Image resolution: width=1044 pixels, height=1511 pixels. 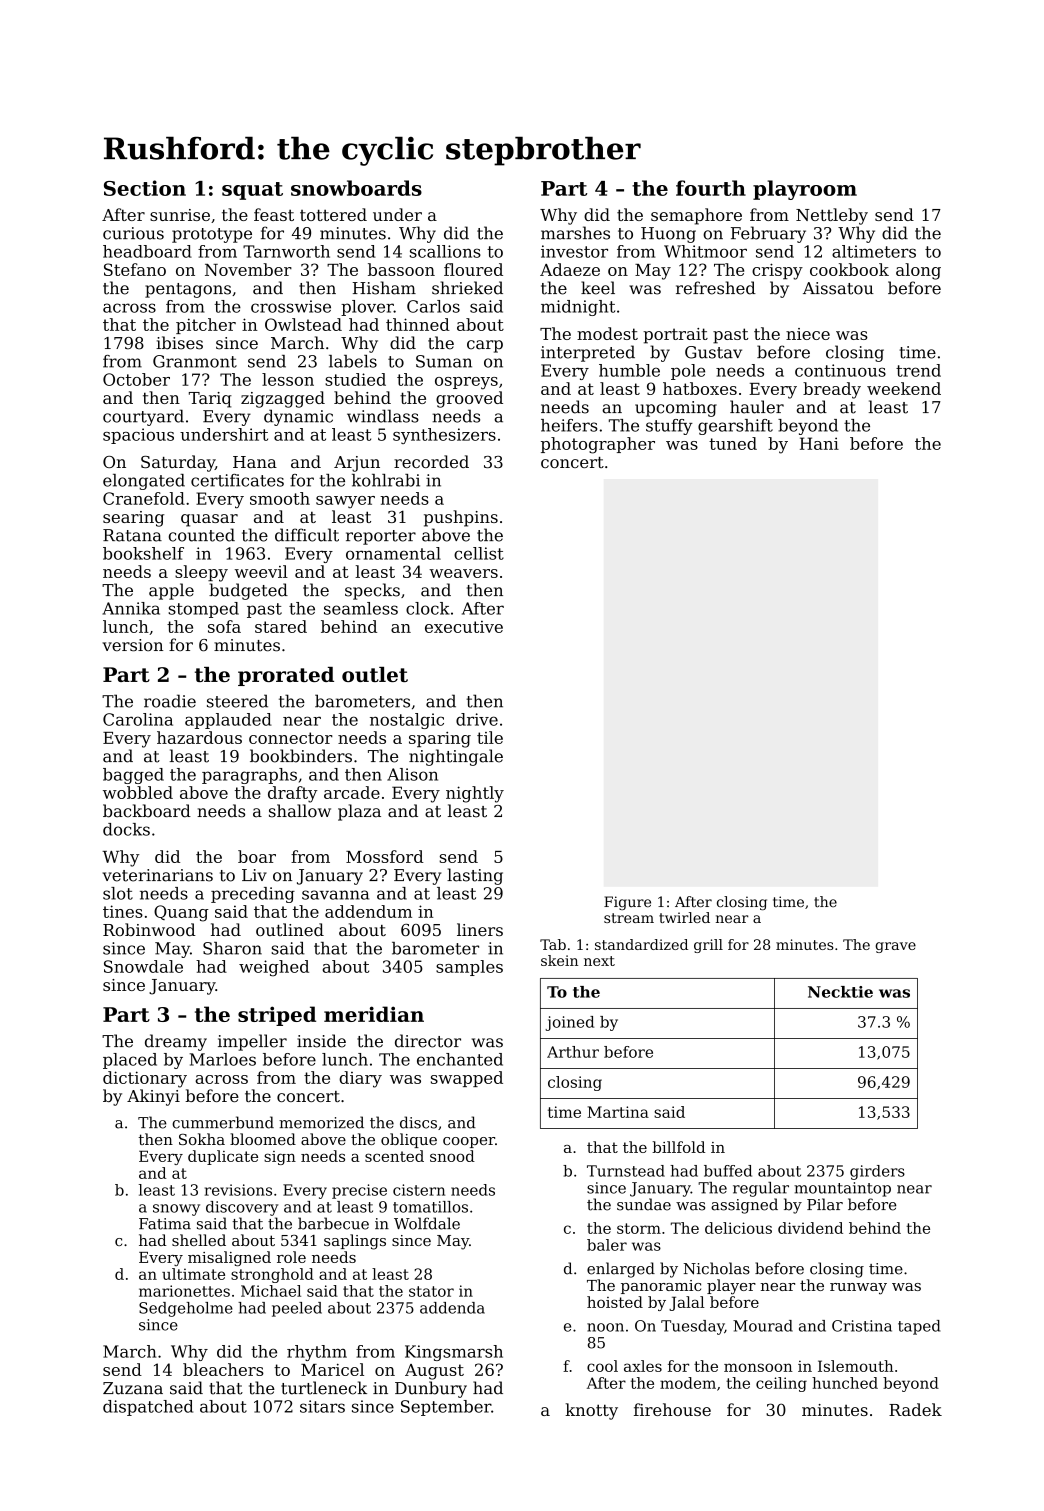 I want to click on Figure, so click(x=627, y=903).
